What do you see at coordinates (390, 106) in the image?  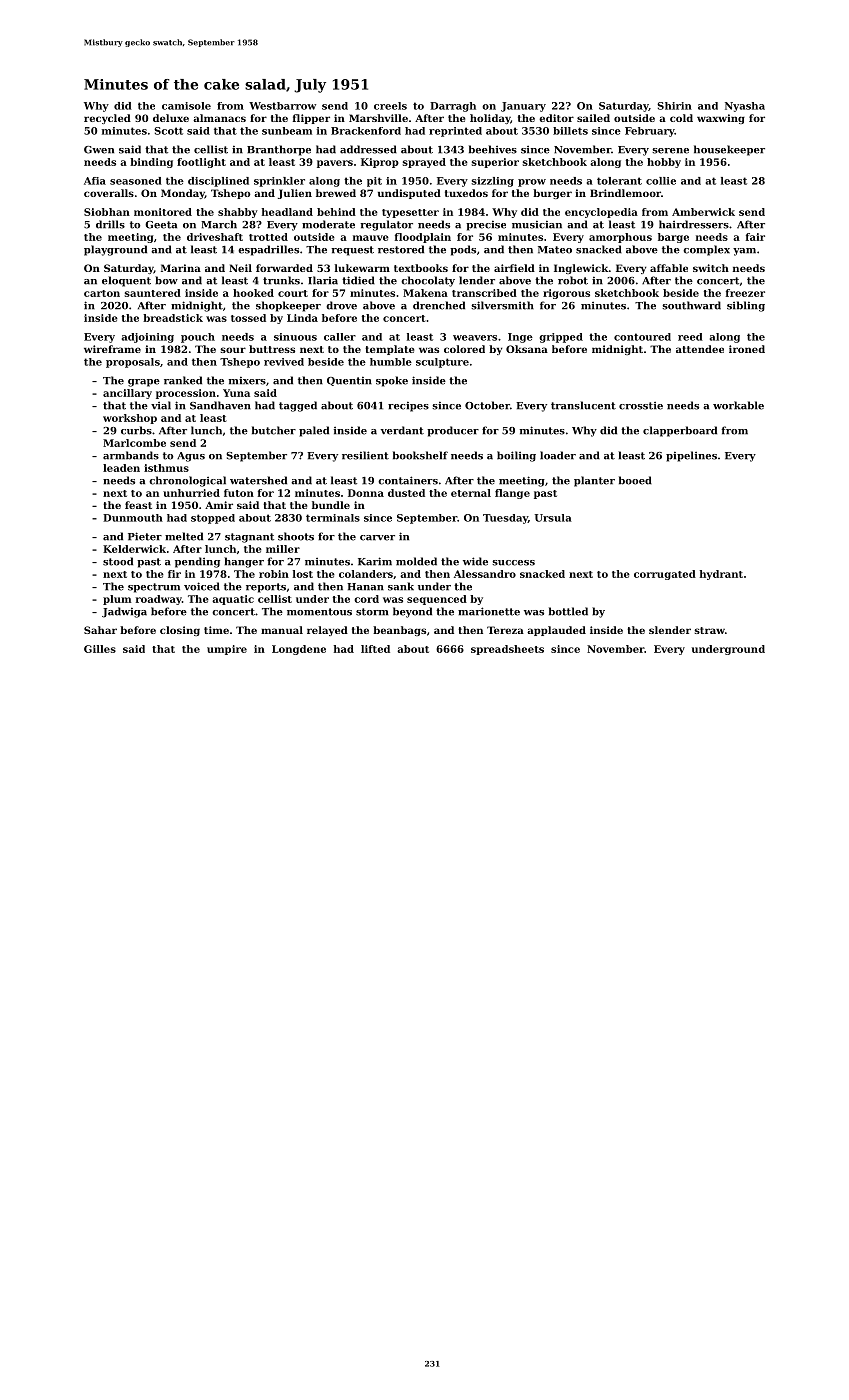 I see `creels` at bounding box center [390, 106].
